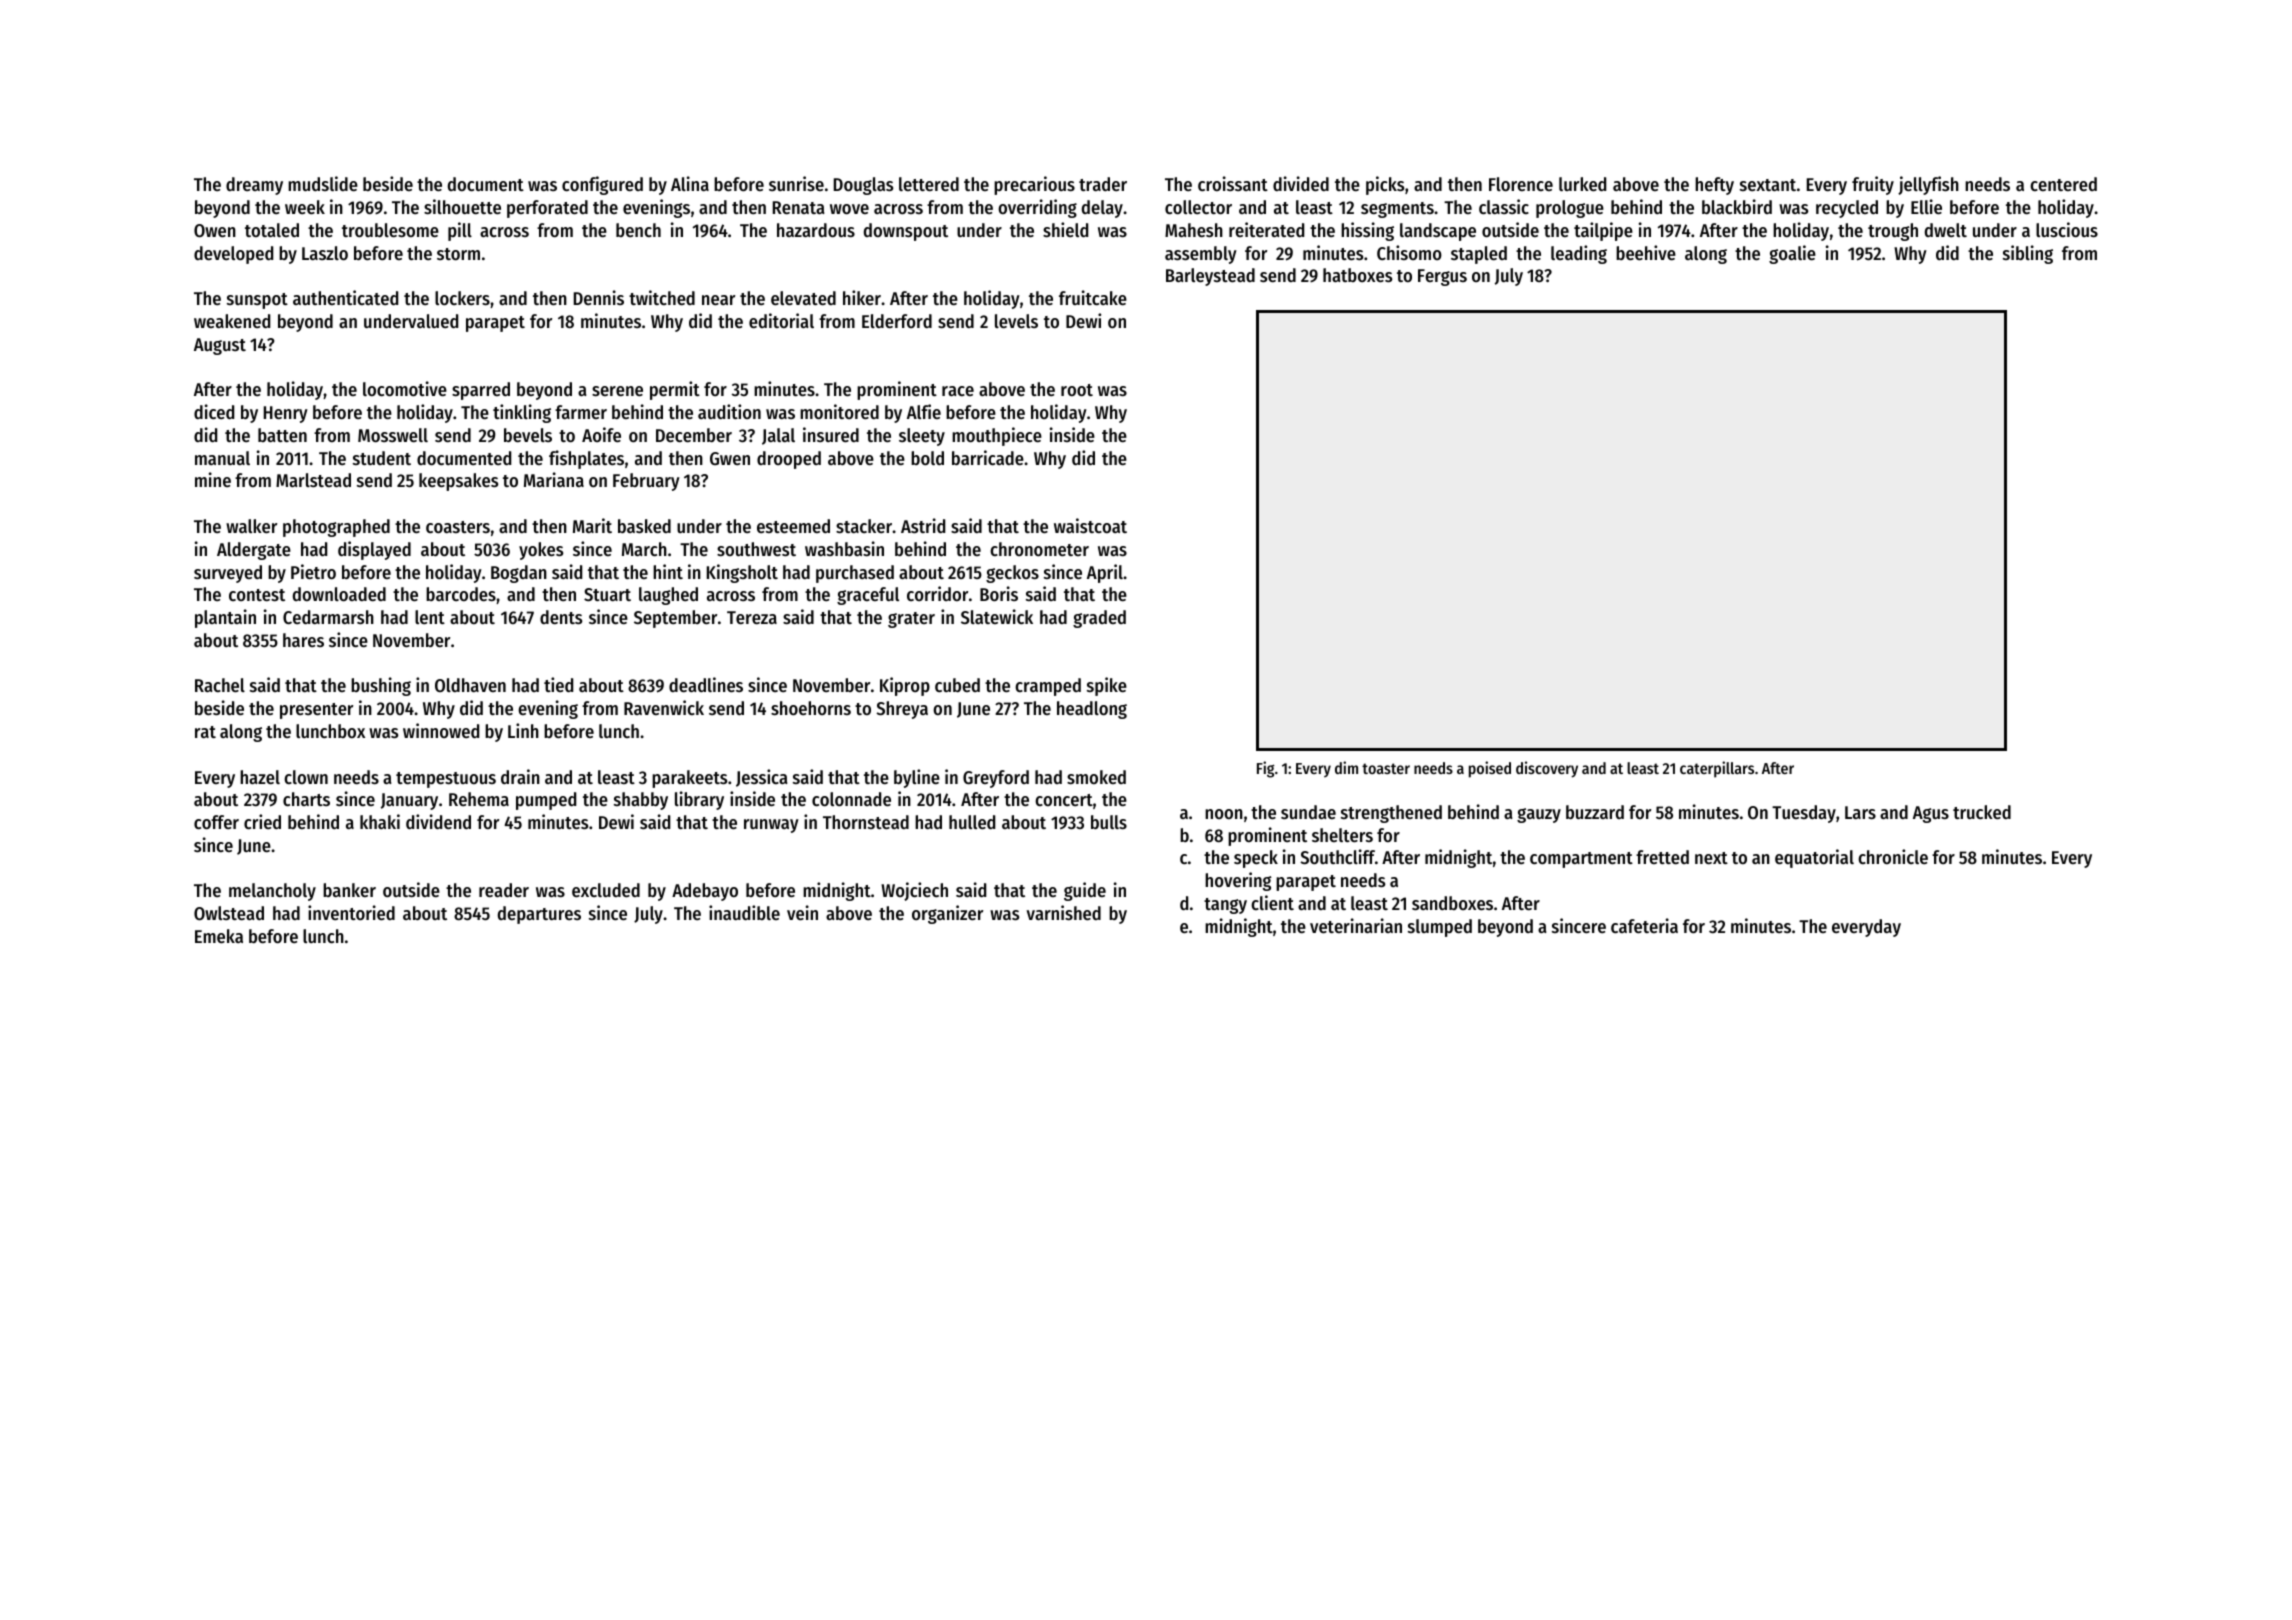  Describe the element at coordinates (638, 230) in the screenshot. I see `bench` at that location.
